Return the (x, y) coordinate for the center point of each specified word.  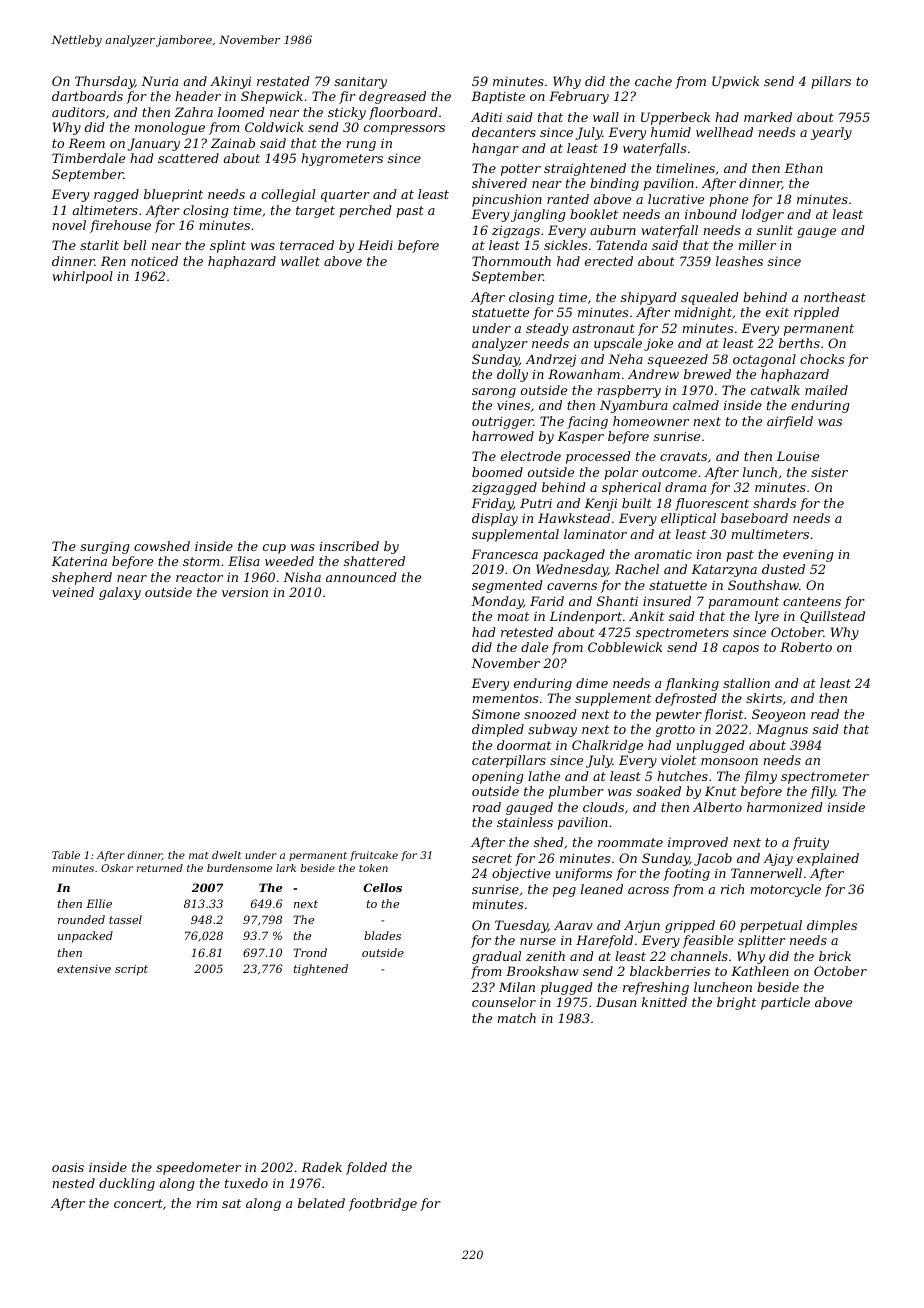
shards (774, 503)
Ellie (99, 903)
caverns (572, 586)
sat (231, 1203)
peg (564, 892)
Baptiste (498, 97)
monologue (170, 128)
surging (104, 548)
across (648, 890)
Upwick (735, 82)
